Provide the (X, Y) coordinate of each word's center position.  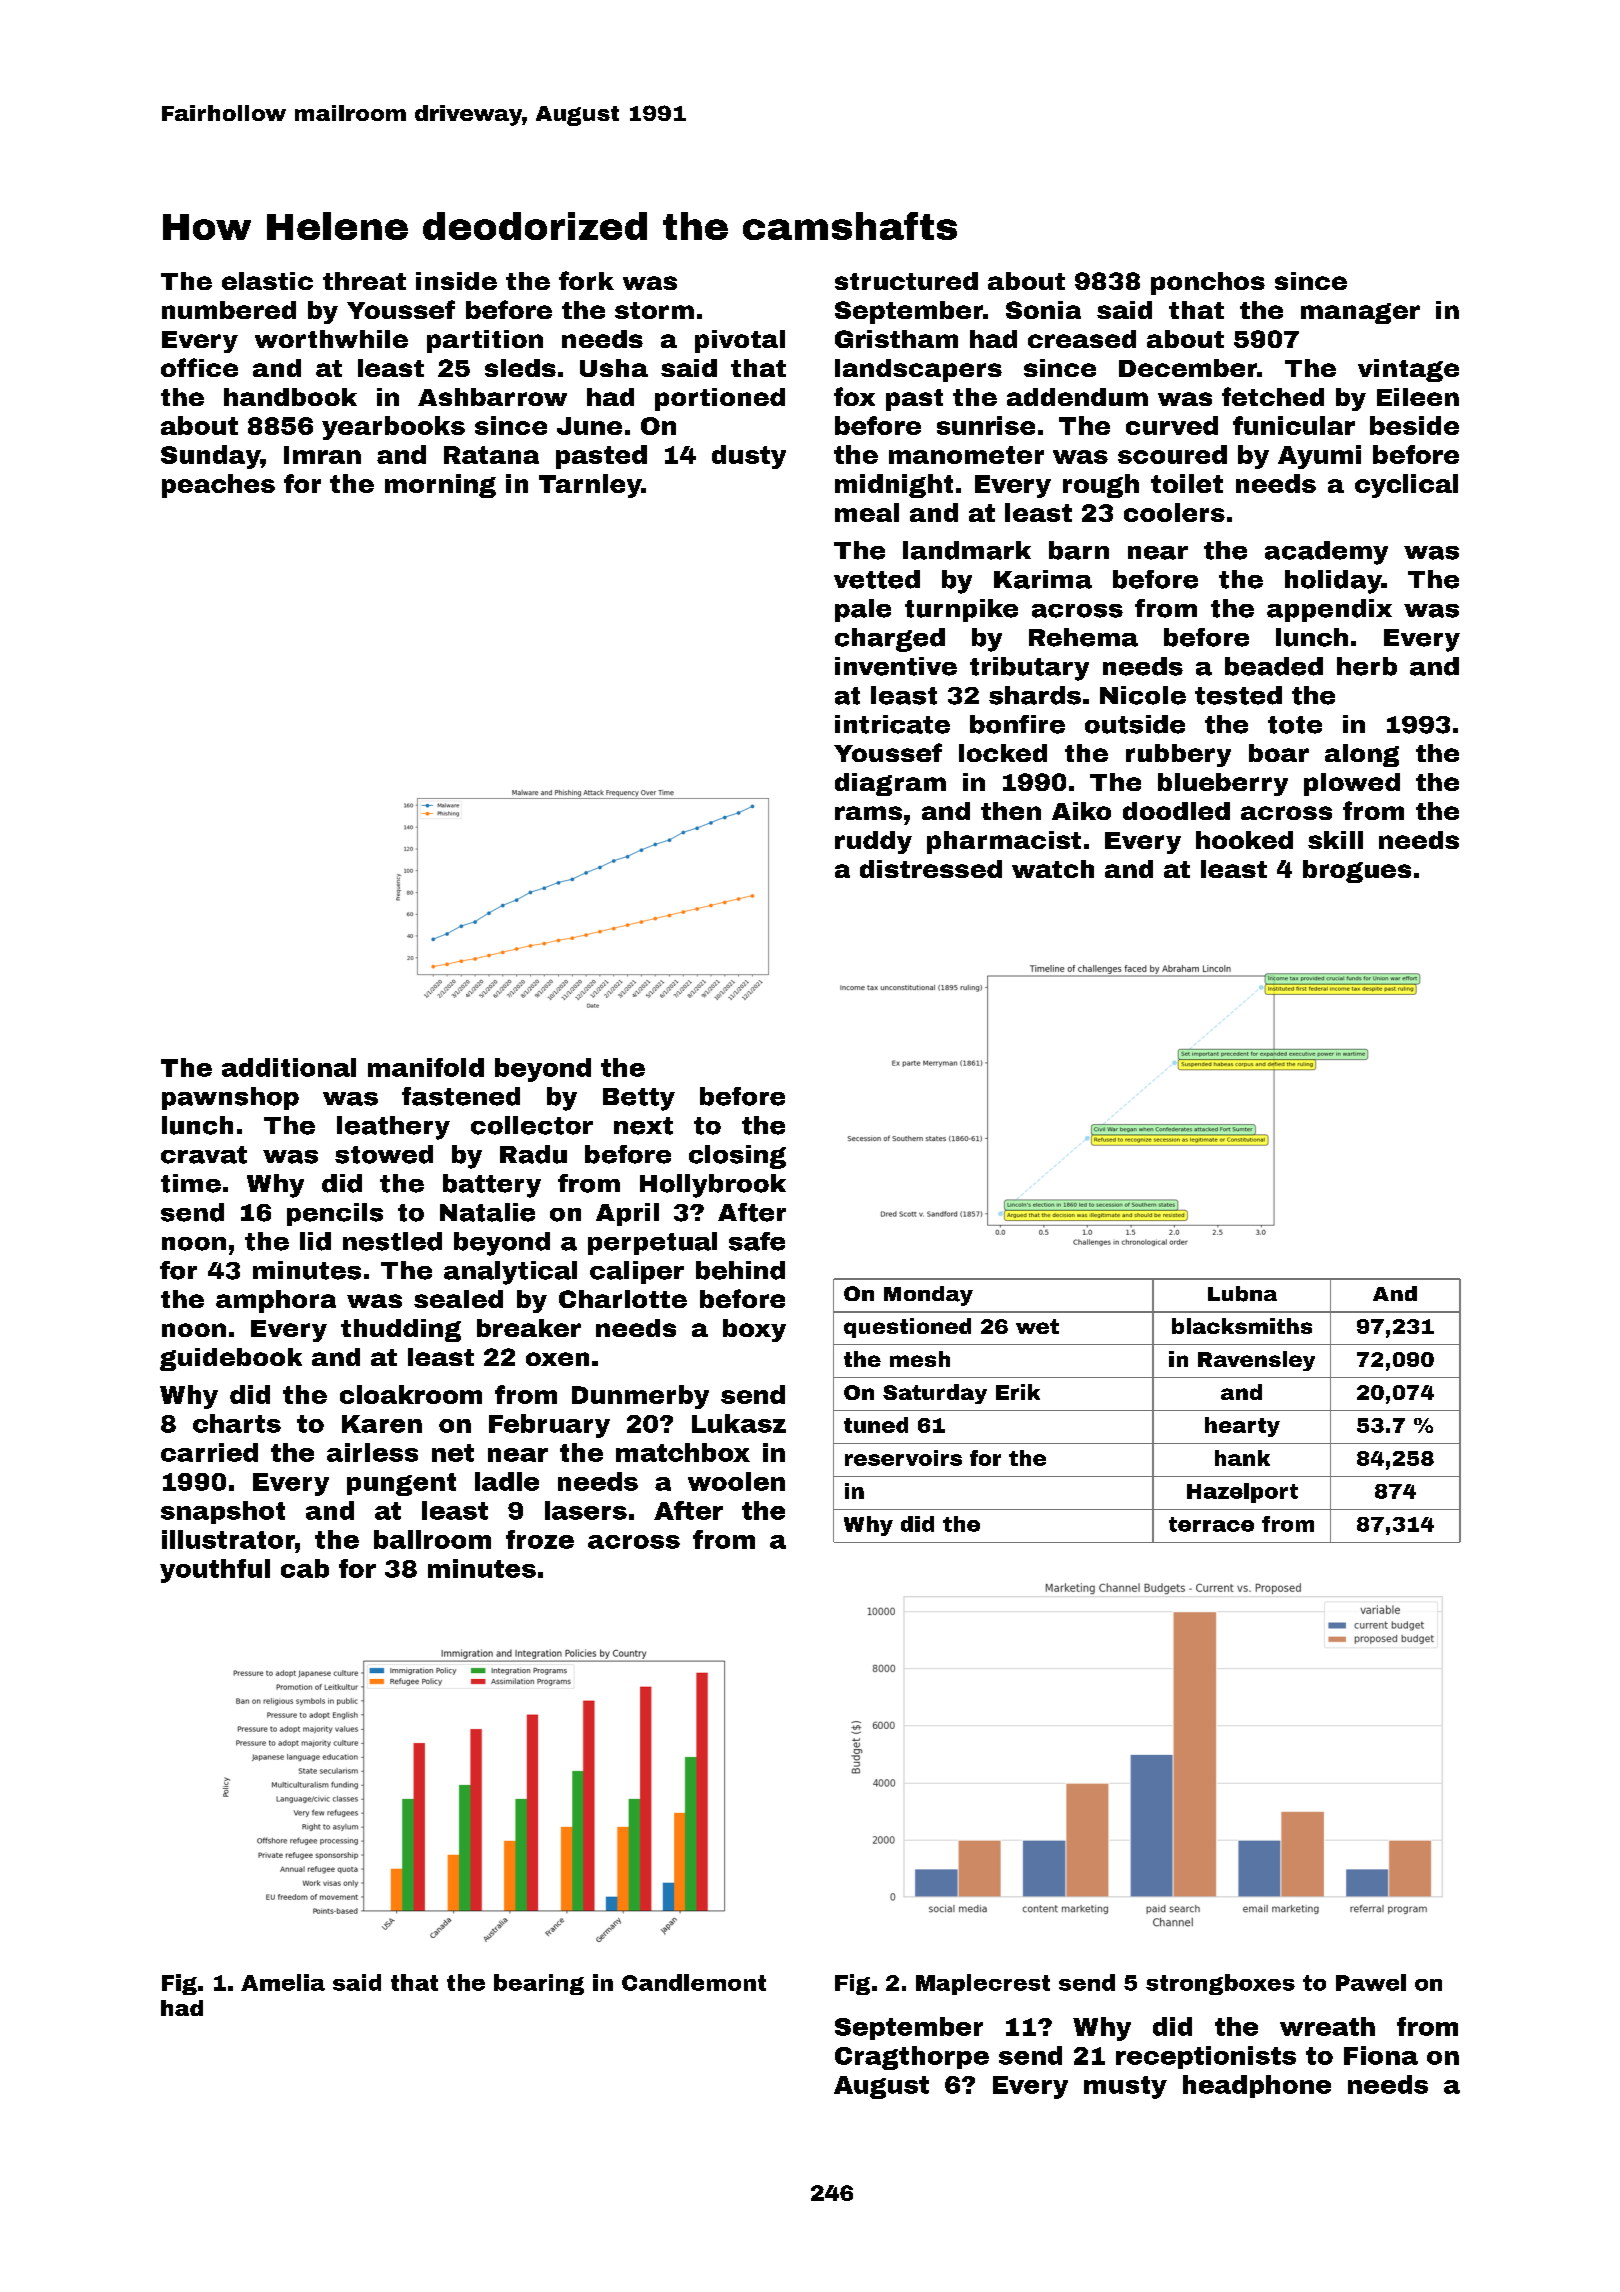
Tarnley (590, 486)
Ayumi (1319, 457)
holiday (1333, 582)
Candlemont (694, 1982)
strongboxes (1220, 1984)
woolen (736, 1481)
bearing (539, 1984)
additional (289, 1067)
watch (1053, 869)
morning (440, 486)
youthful (215, 1571)
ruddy (873, 842)
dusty (749, 457)
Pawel (1371, 1982)
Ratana (491, 455)
